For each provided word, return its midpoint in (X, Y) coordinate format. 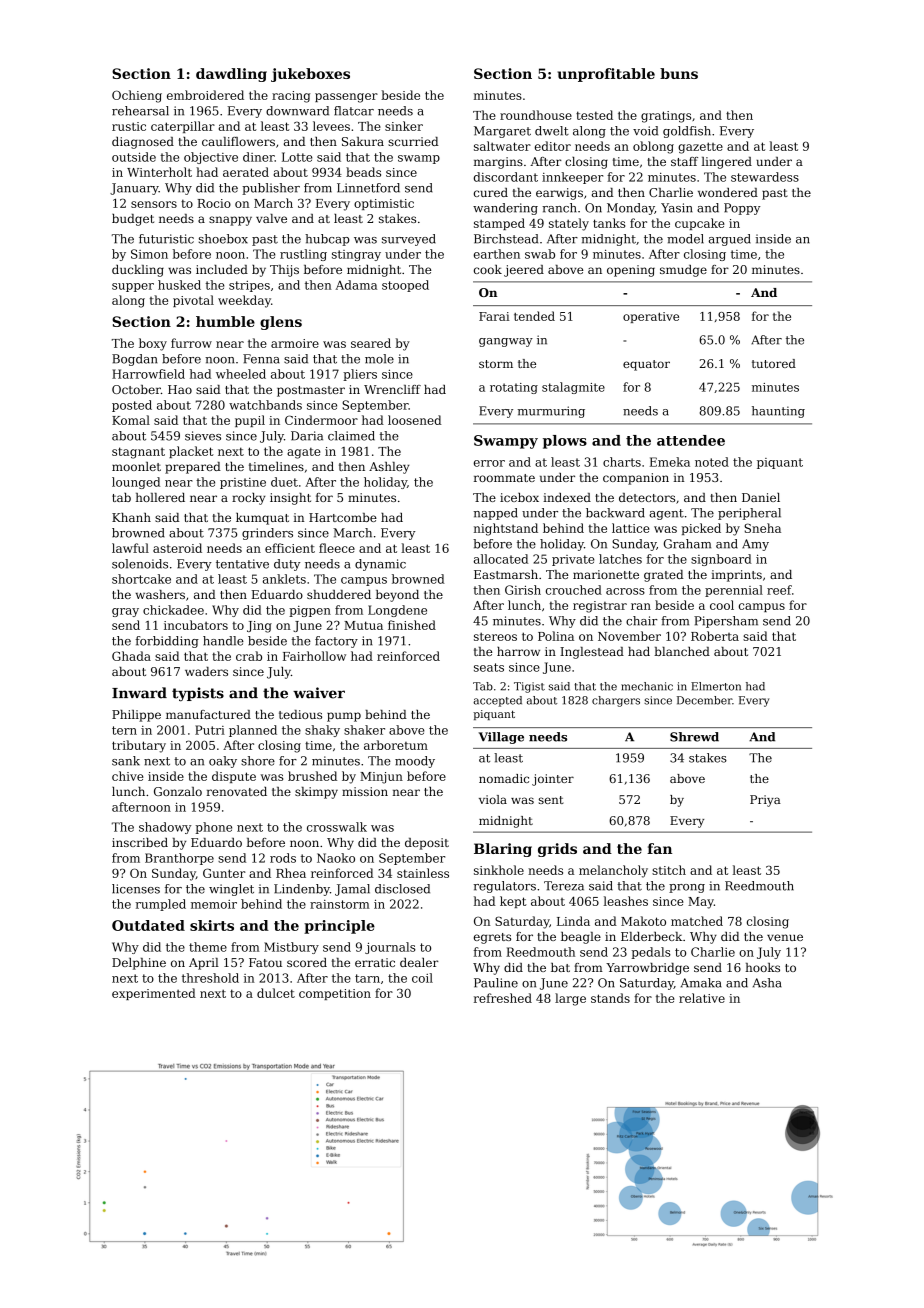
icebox (519, 497)
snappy (230, 221)
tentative (242, 564)
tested (594, 115)
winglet (231, 890)
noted (712, 462)
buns (679, 73)
